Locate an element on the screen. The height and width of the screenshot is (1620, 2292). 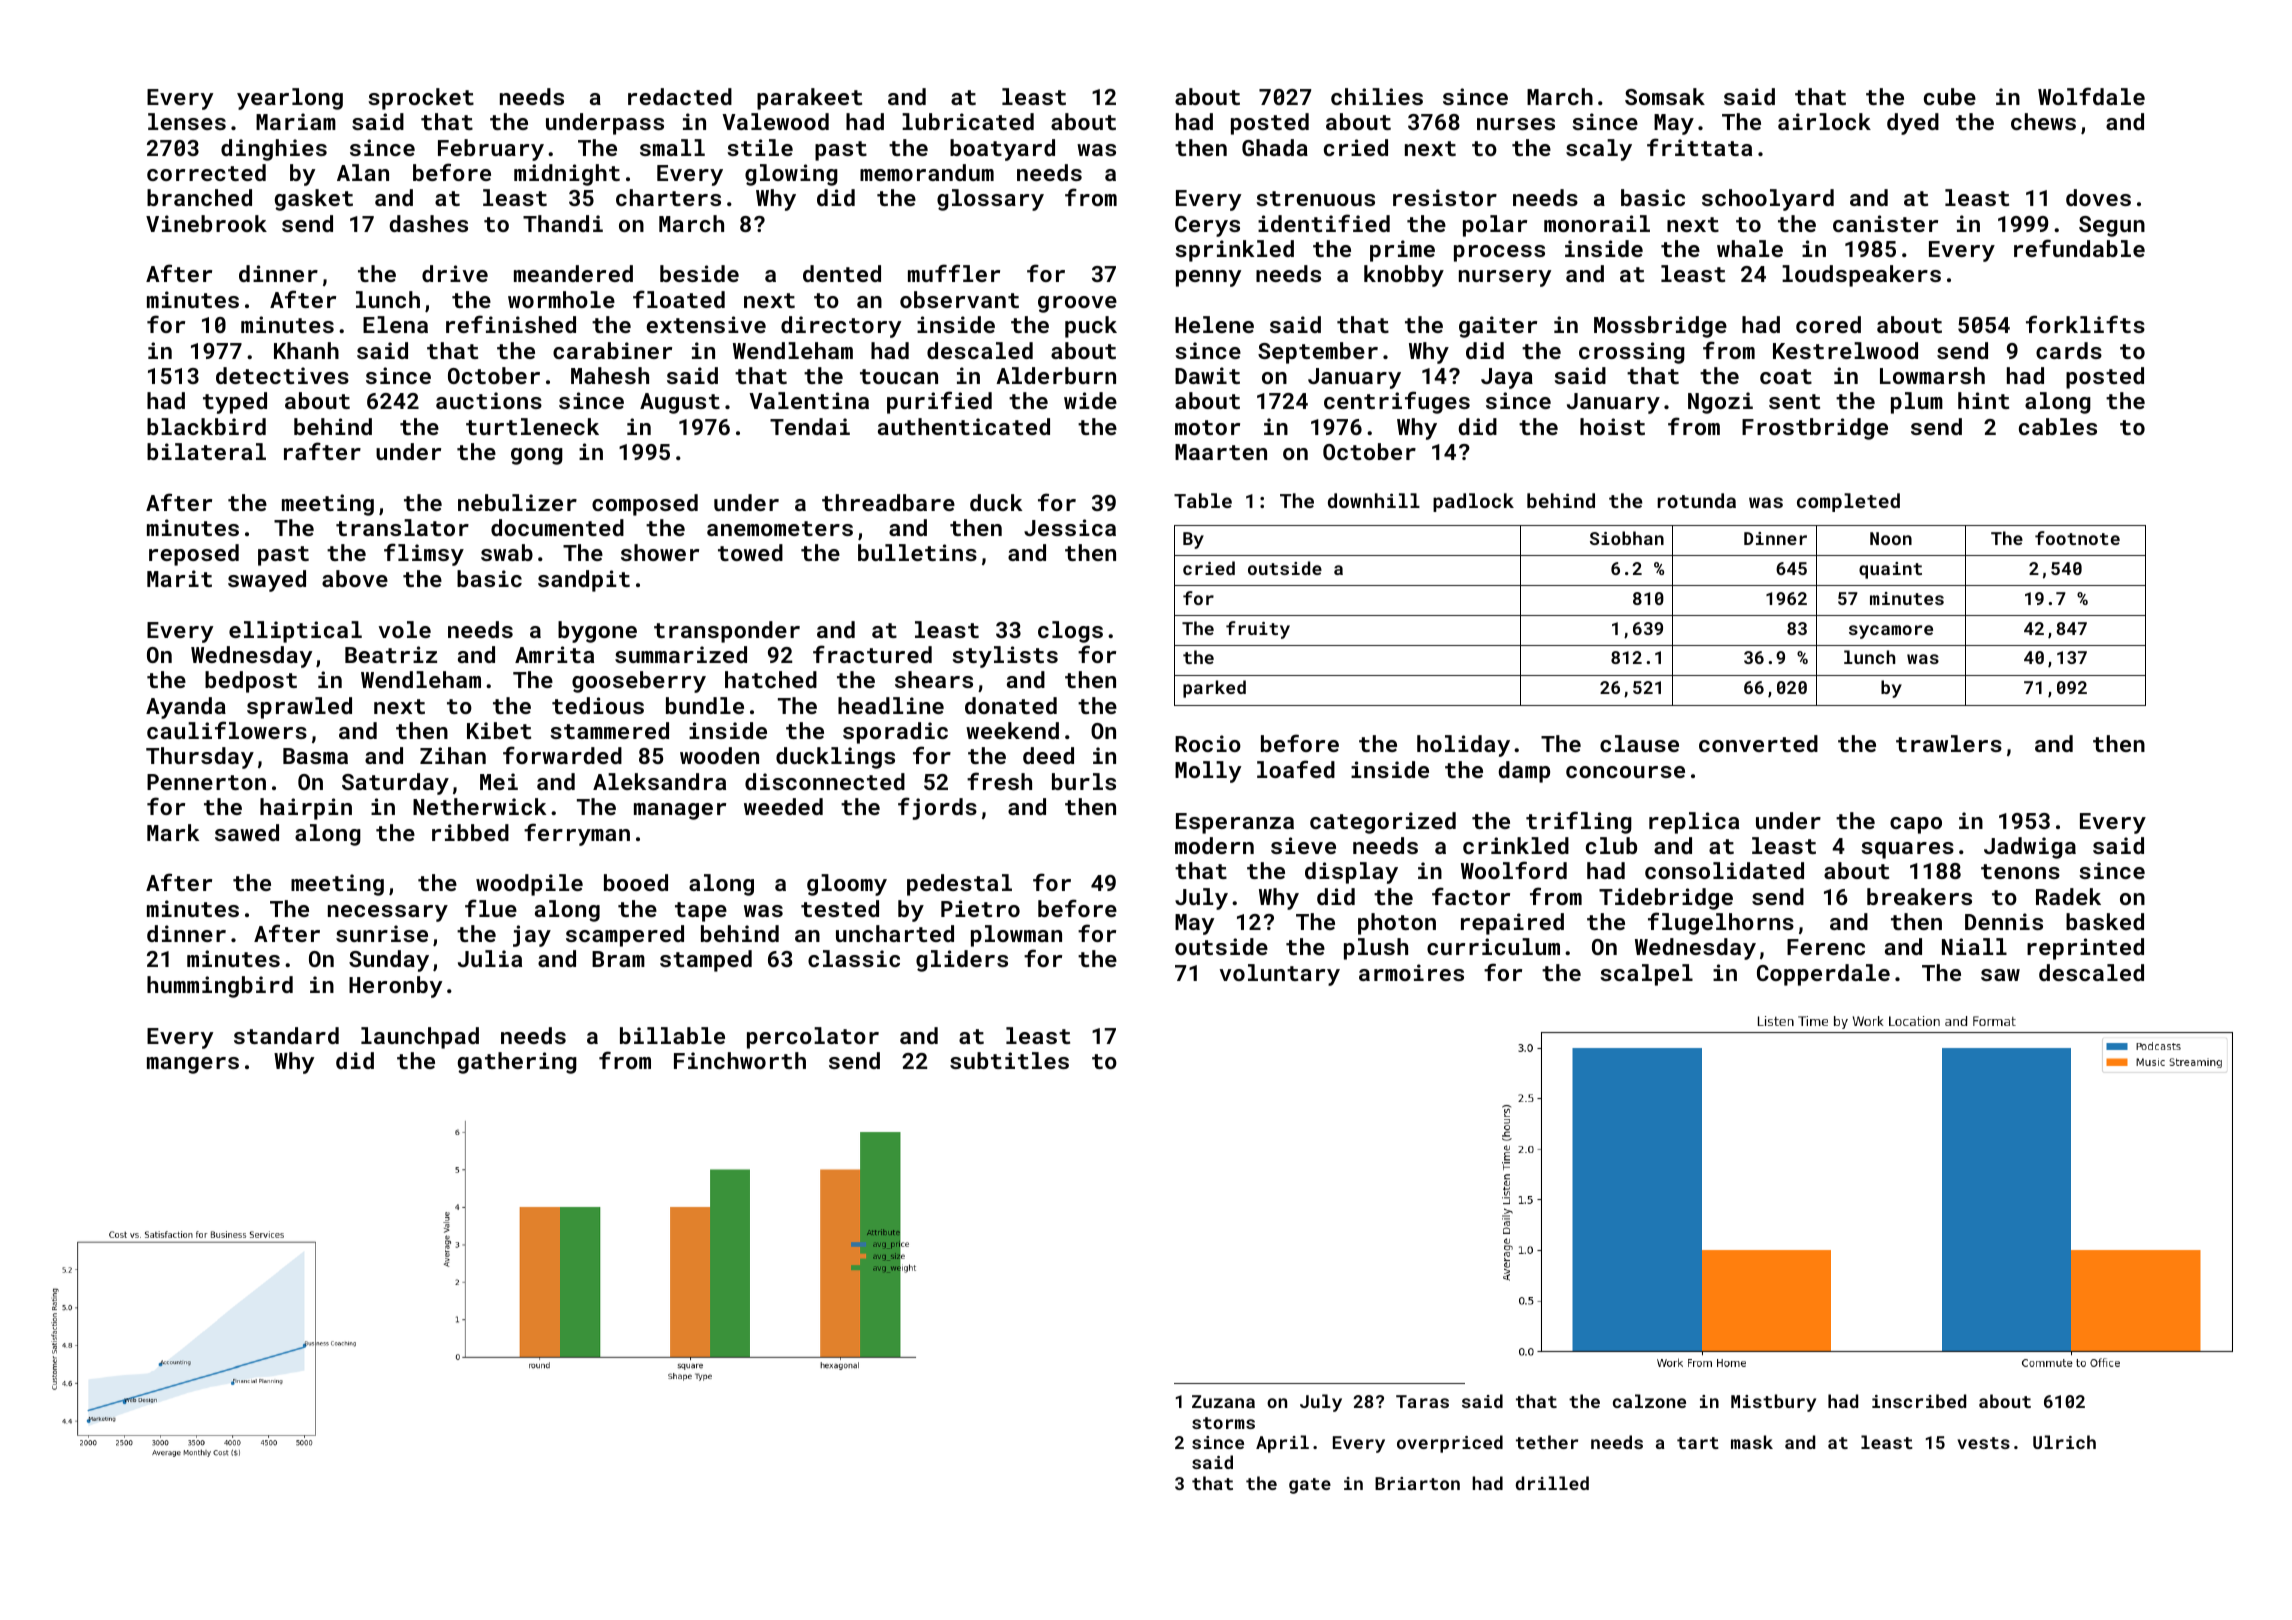
sprawled is located at coordinates (299, 708).
